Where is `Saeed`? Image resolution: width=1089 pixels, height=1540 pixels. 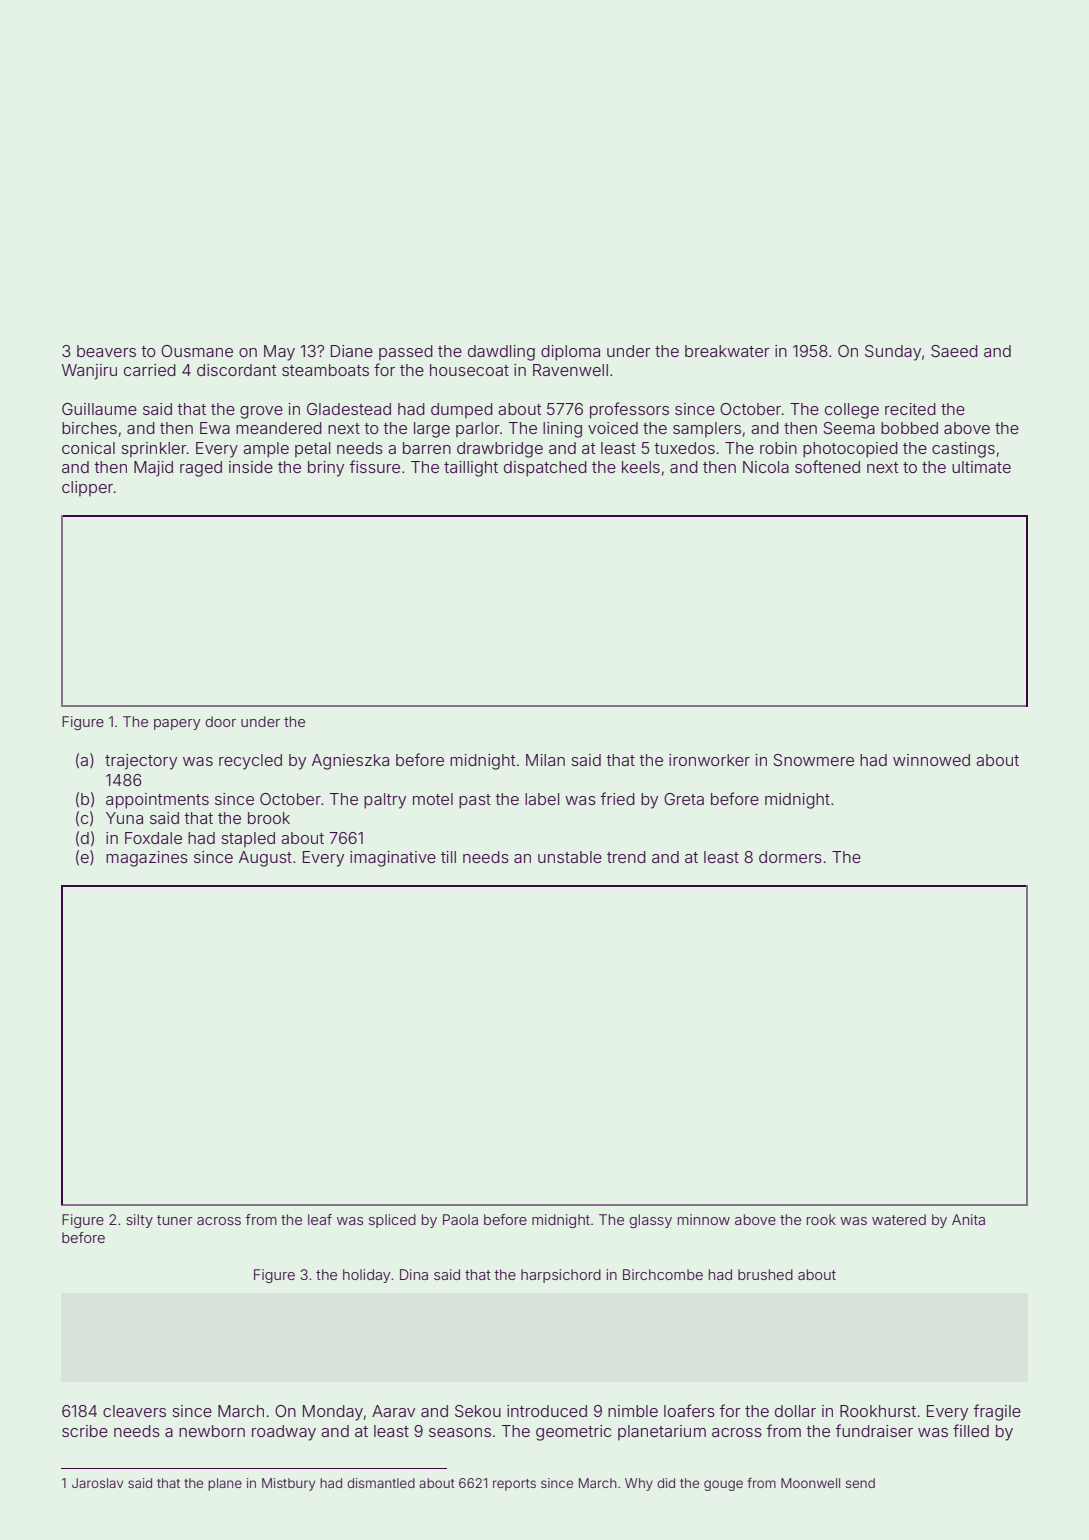
Saeed is located at coordinates (954, 351).
